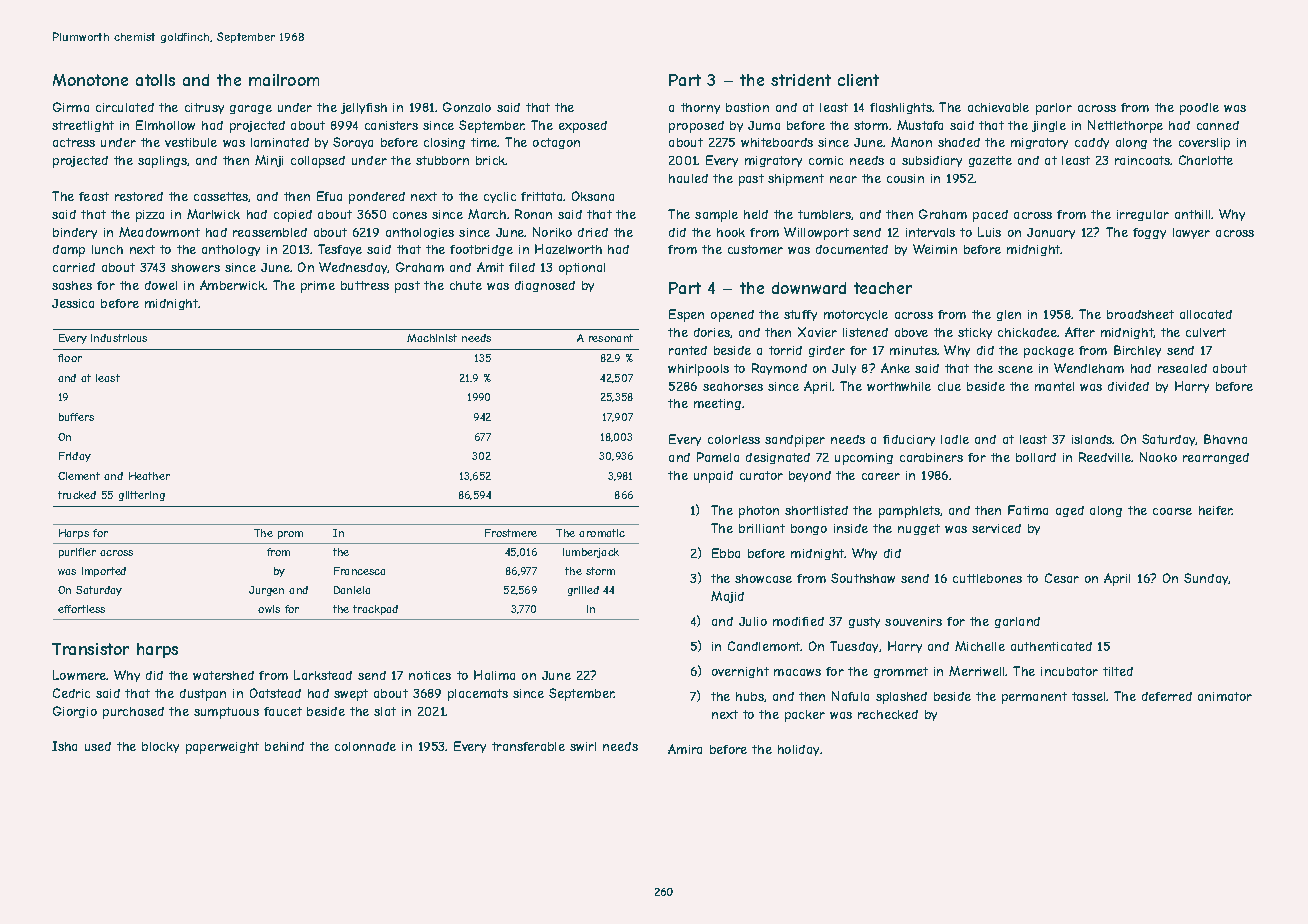  I want to click on lawyer, so click(1191, 233).
